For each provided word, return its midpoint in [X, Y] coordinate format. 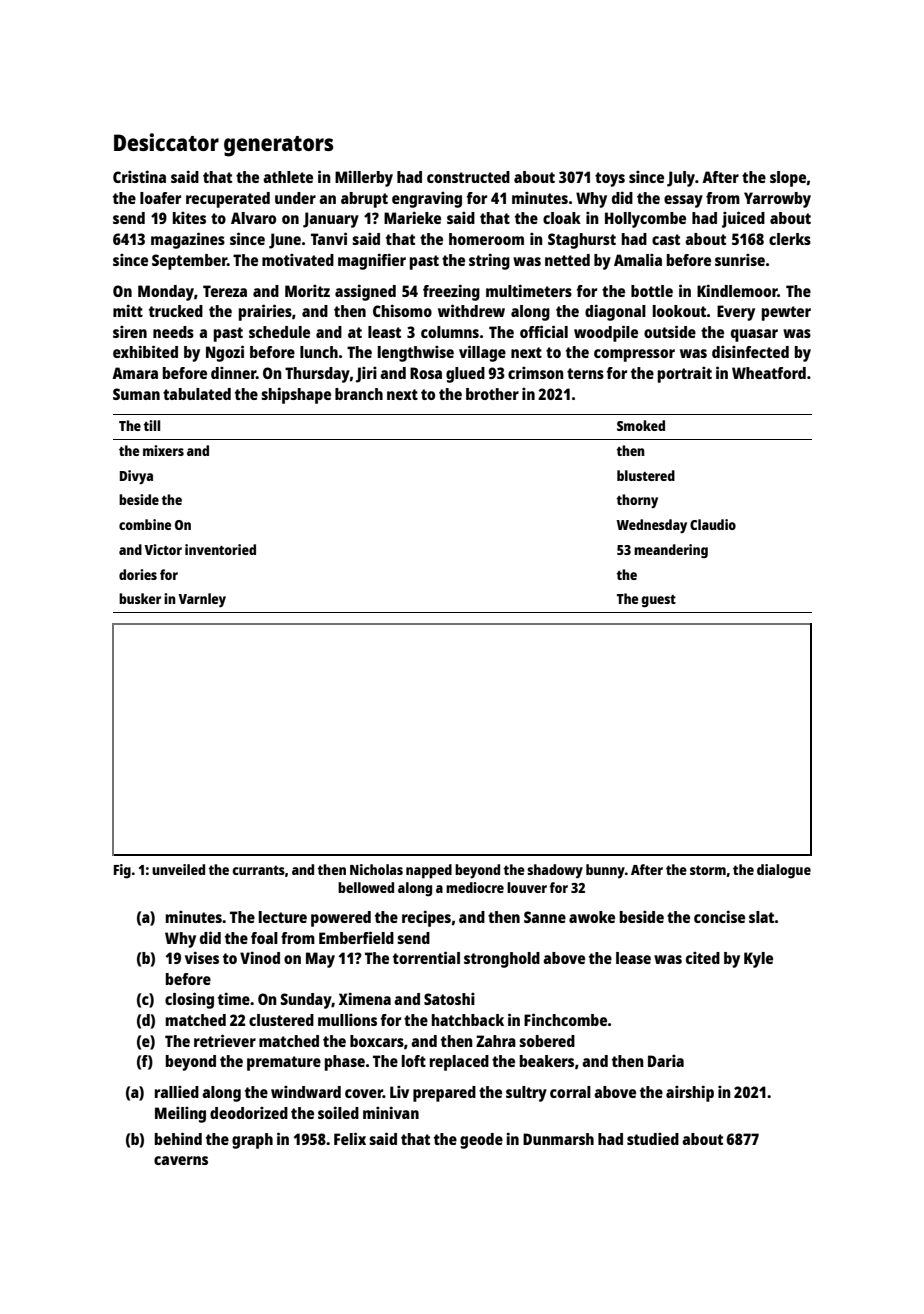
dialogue [784, 871]
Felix [350, 1138]
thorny [637, 501]
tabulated [197, 394]
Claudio [713, 524]
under [295, 198]
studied [653, 1139]
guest [658, 601]
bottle [652, 291]
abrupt [364, 200]
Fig [122, 871]
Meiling [180, 1115]
